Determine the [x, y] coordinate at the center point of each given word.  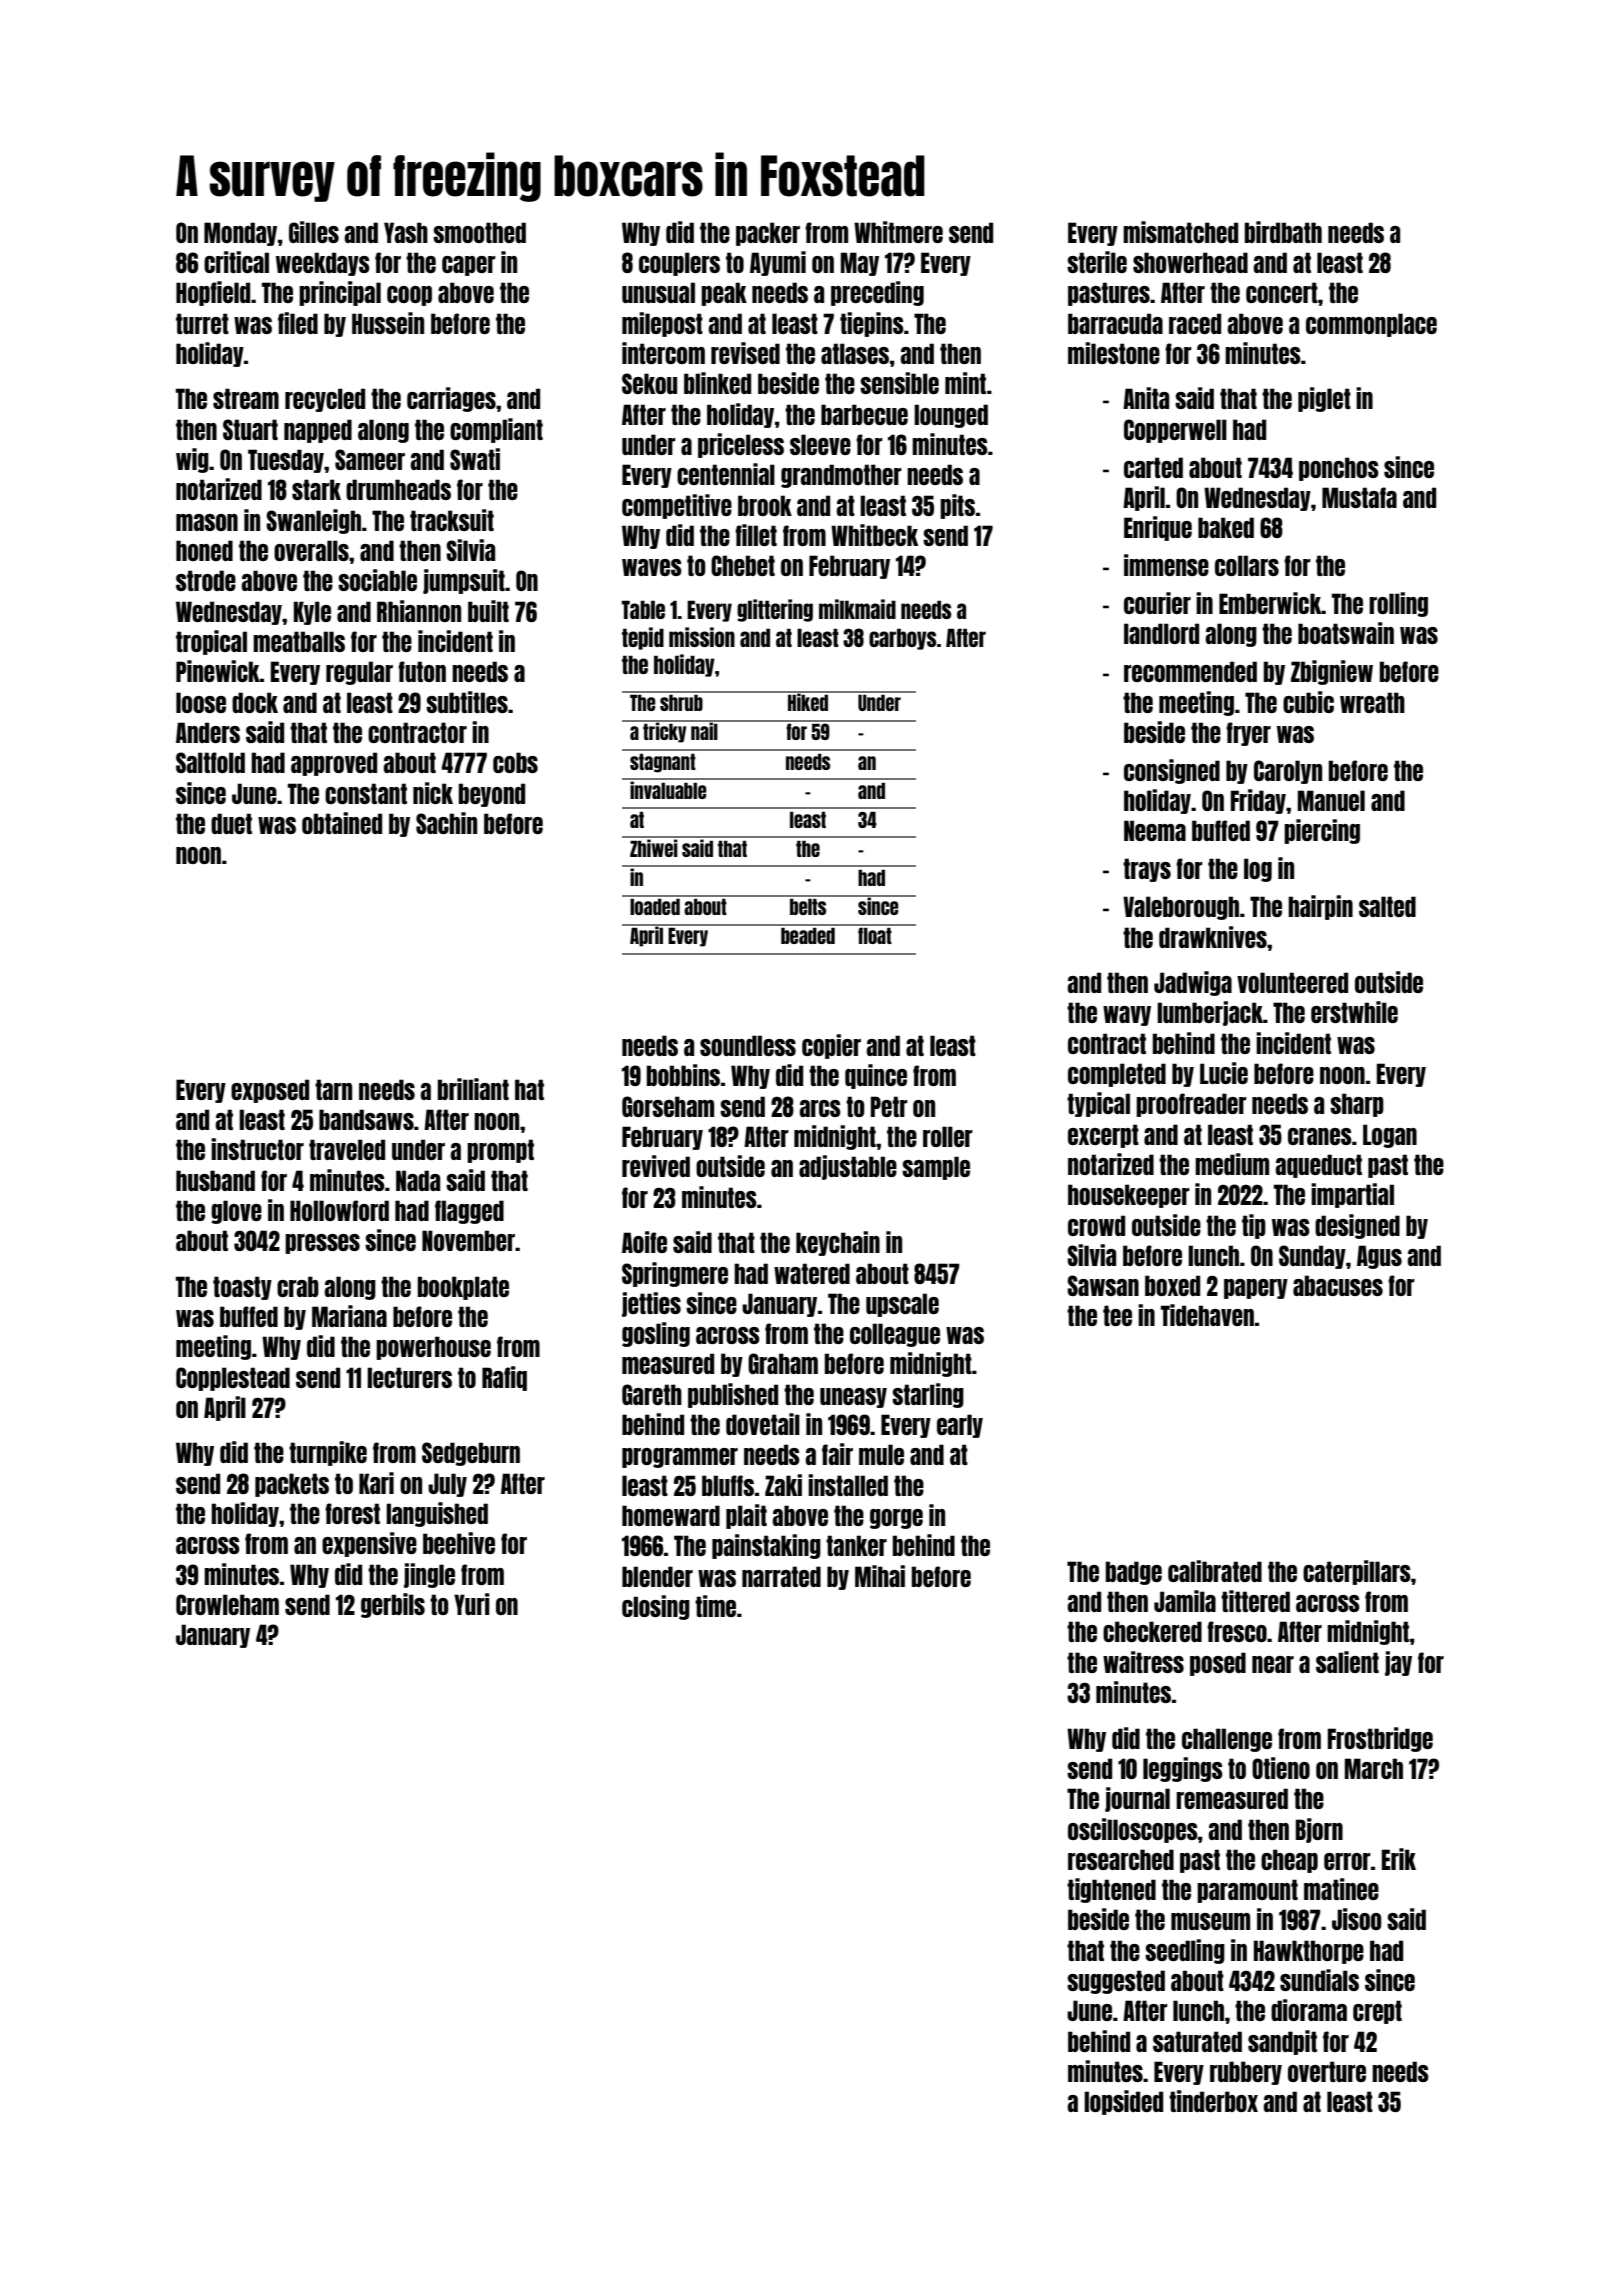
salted [1387, 906]
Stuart [250, 429]
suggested [1116, 1982]
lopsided [1123, 2102]
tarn [333, 1089]
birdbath [1283, 232]
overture [1327, 2071]
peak [724, 294]
